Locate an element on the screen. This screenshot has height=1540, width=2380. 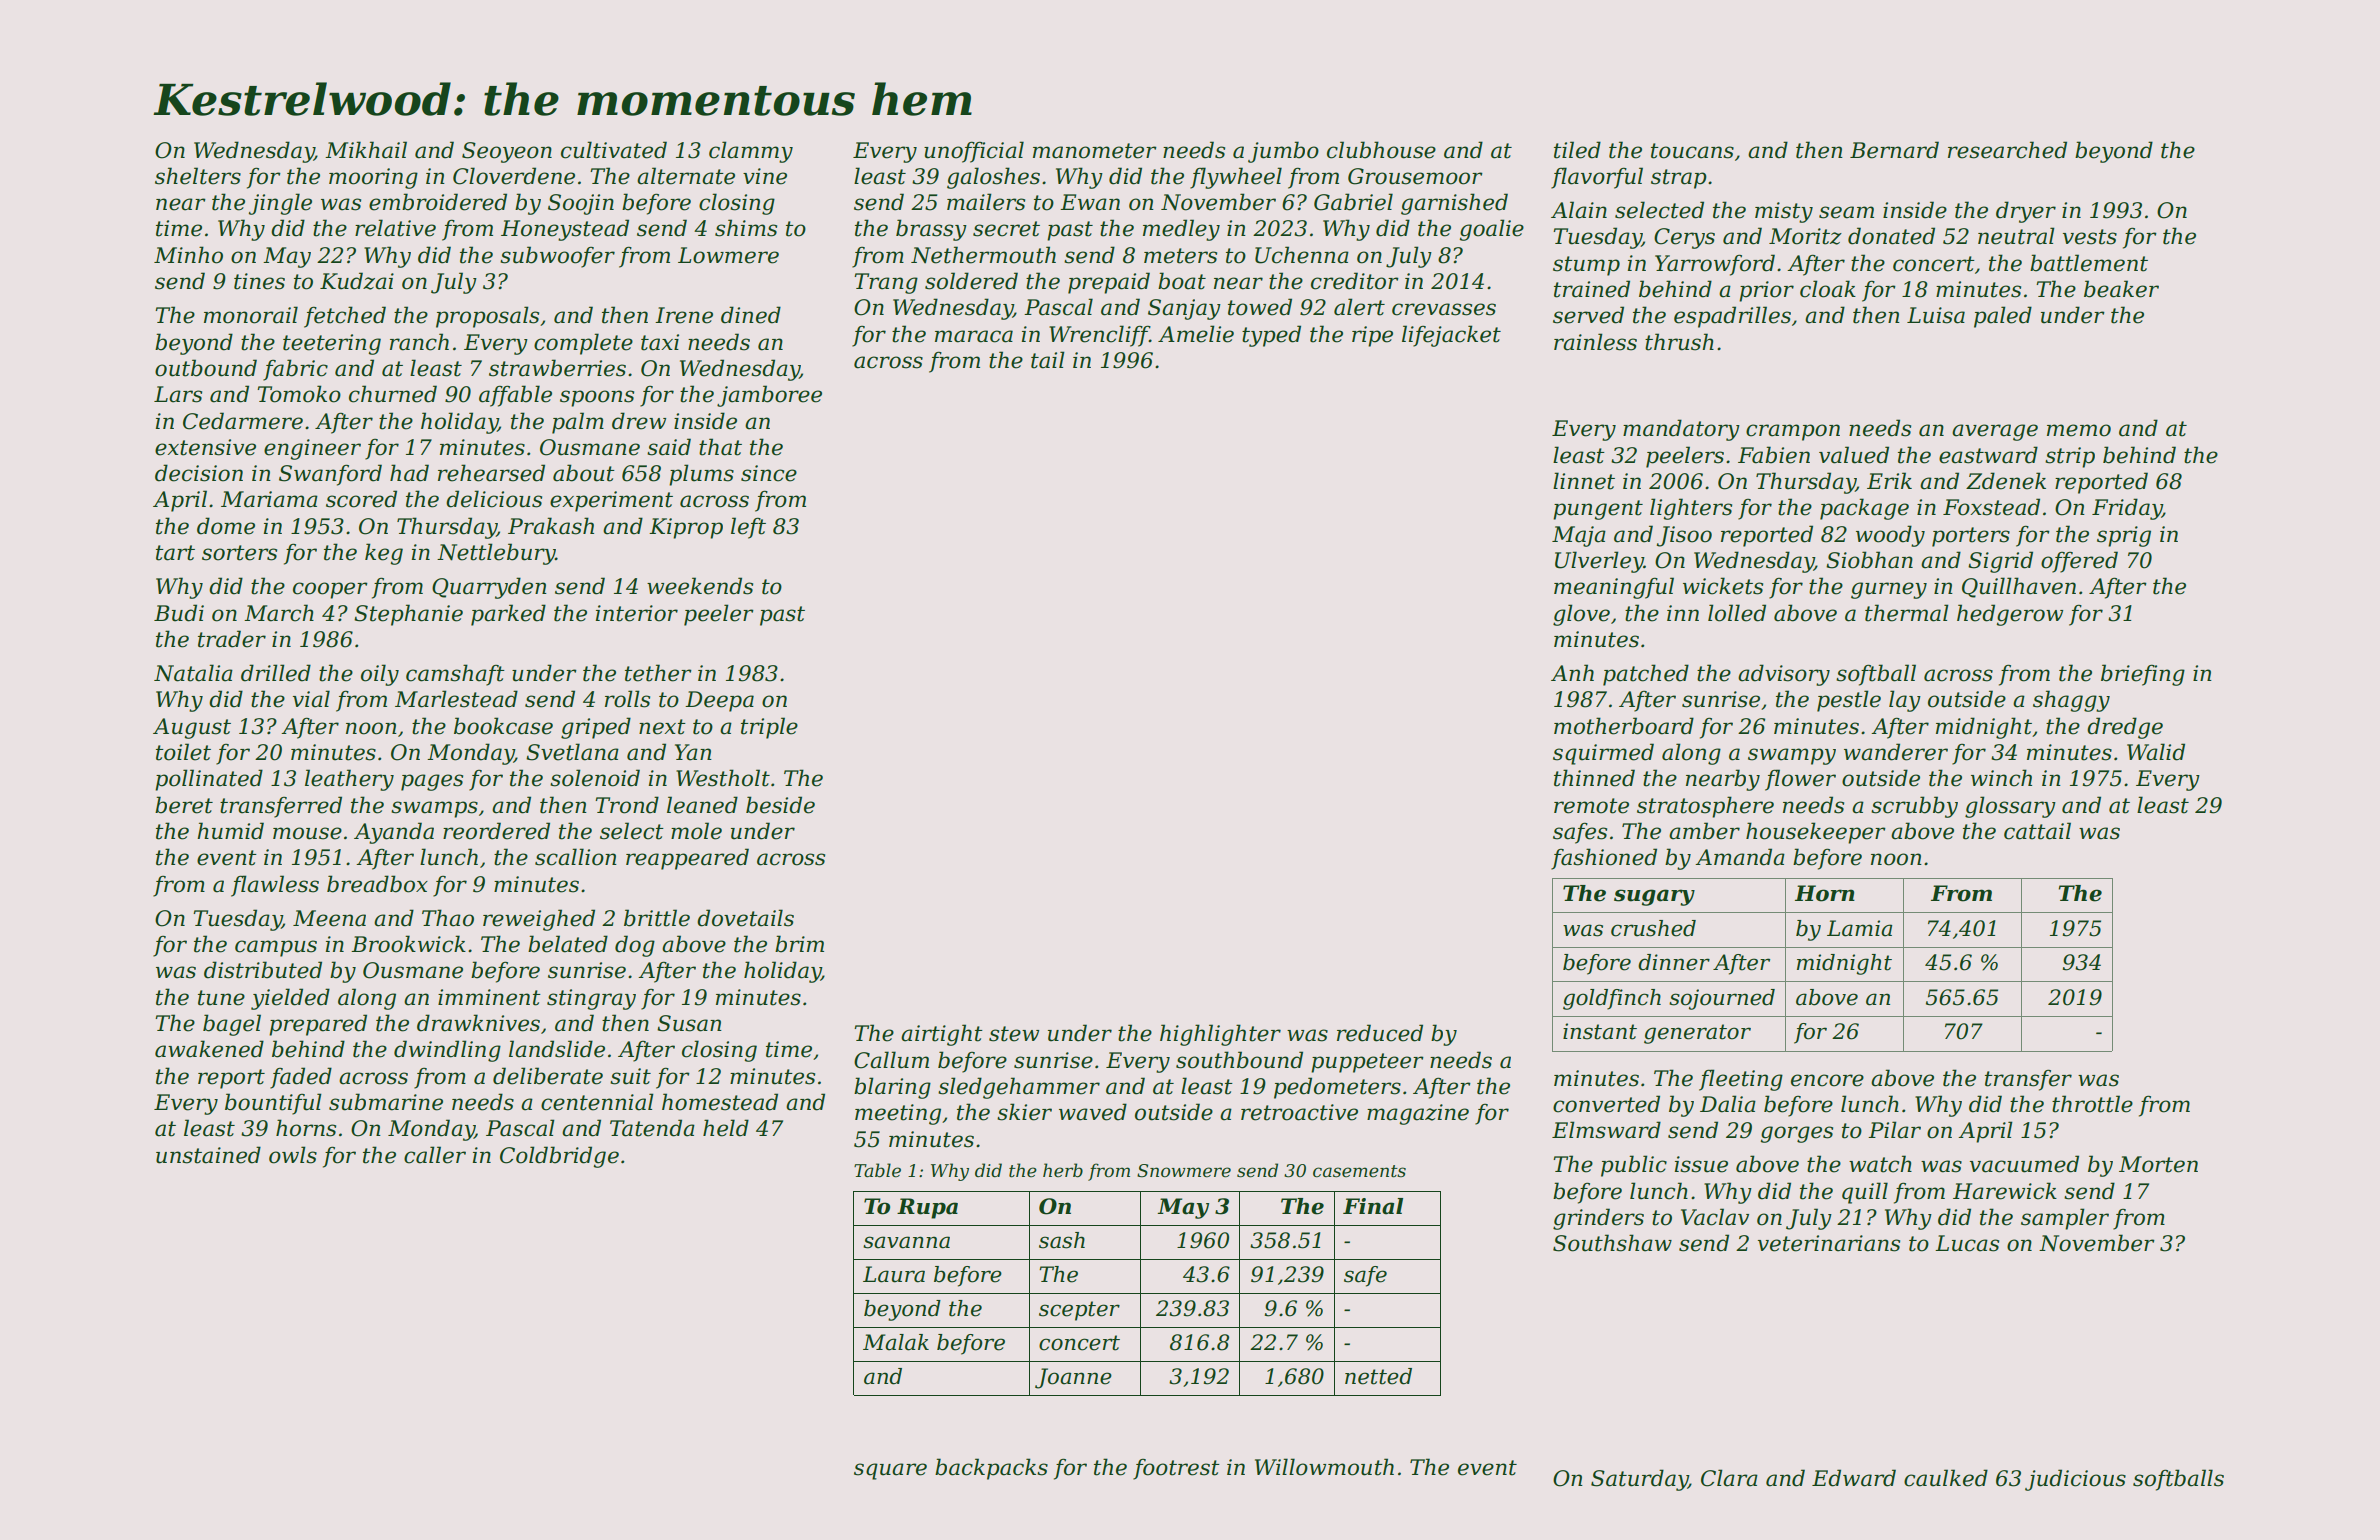
sojourned is located at coordinates (1722, 999).
